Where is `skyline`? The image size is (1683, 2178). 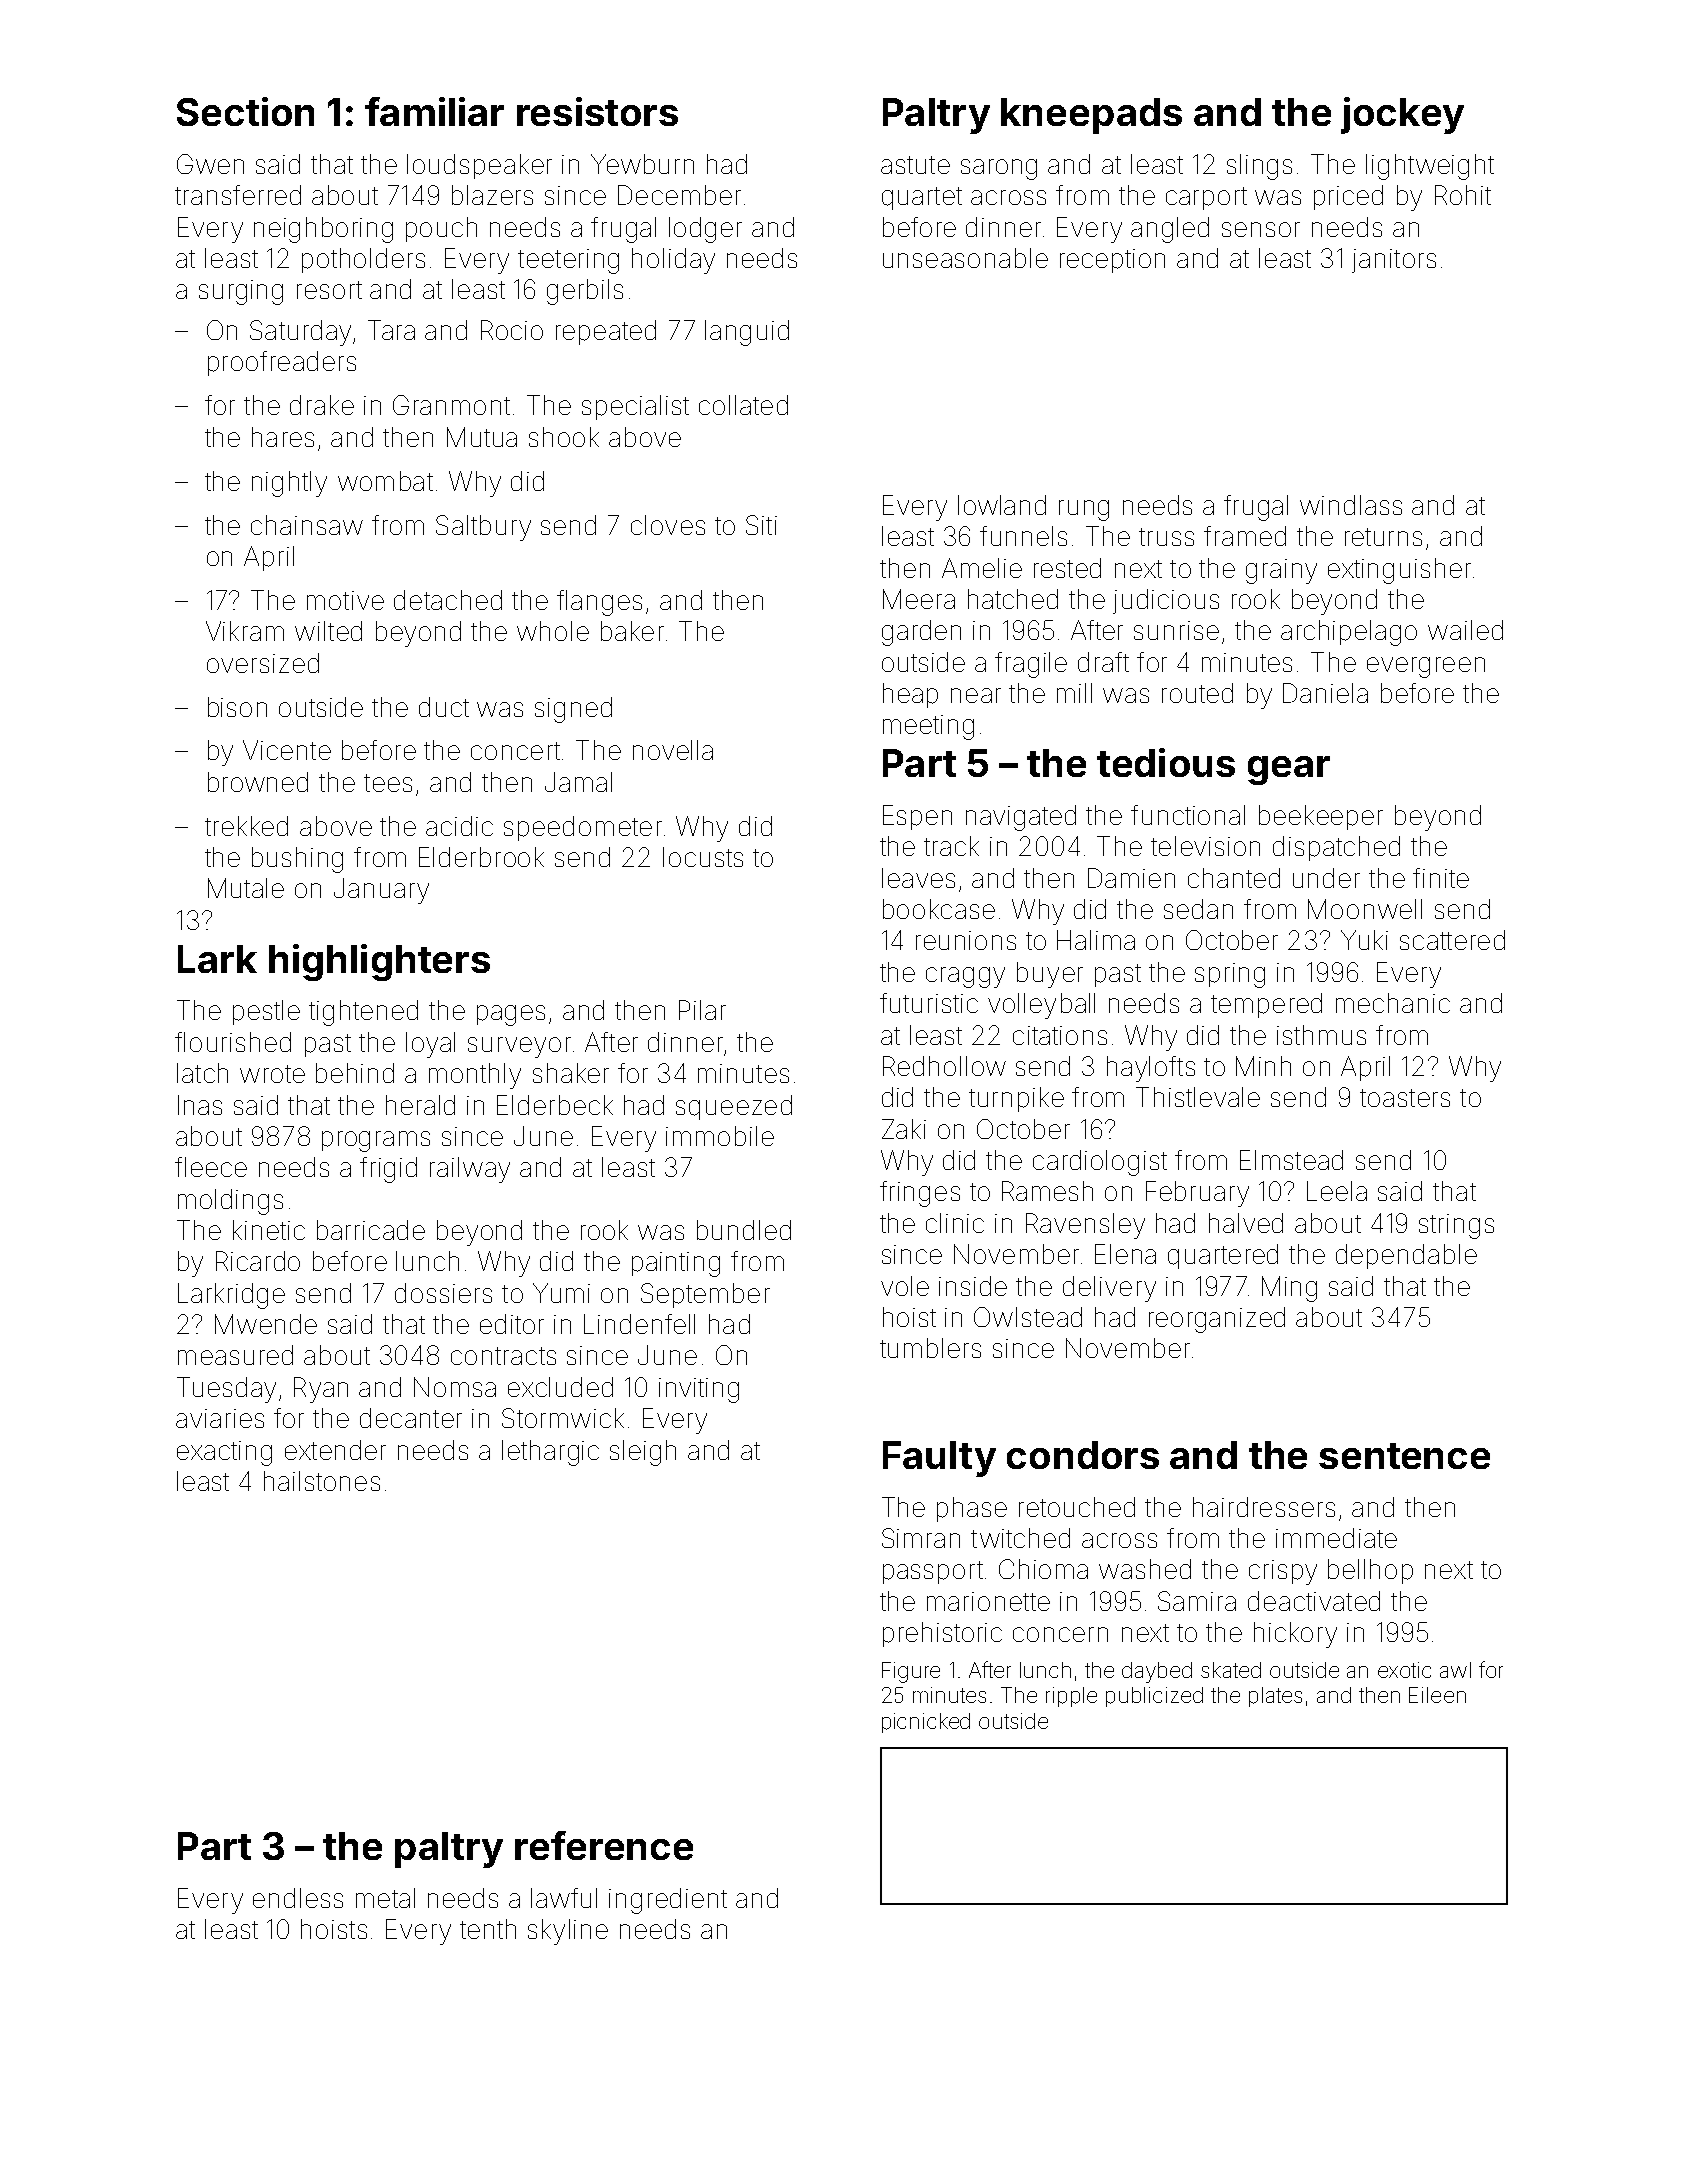
skyline is located at coordinates (568, 1932).
